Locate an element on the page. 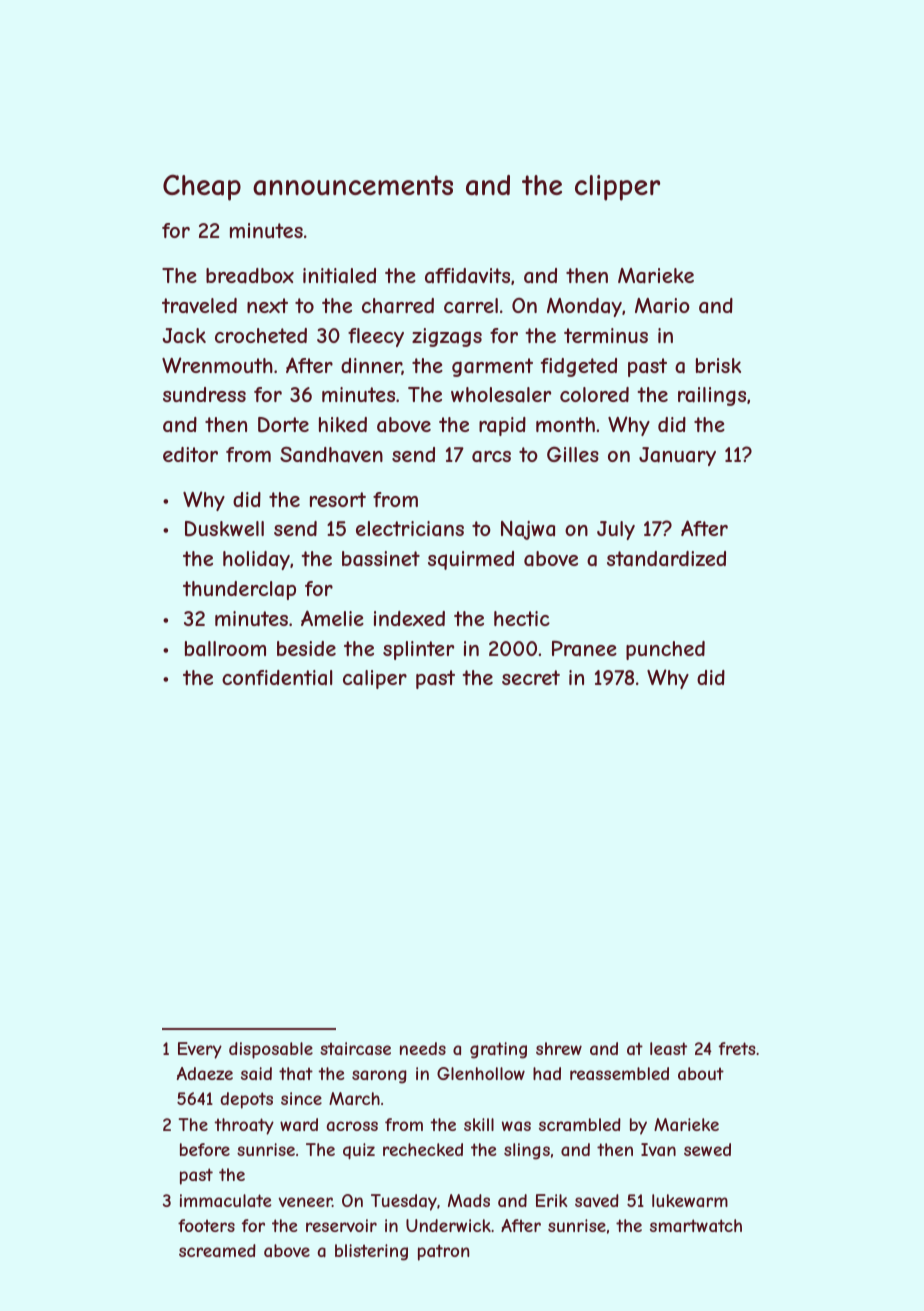 The width and height of the image is (924, 1311). confidential is located at coordinates (277, 678).
